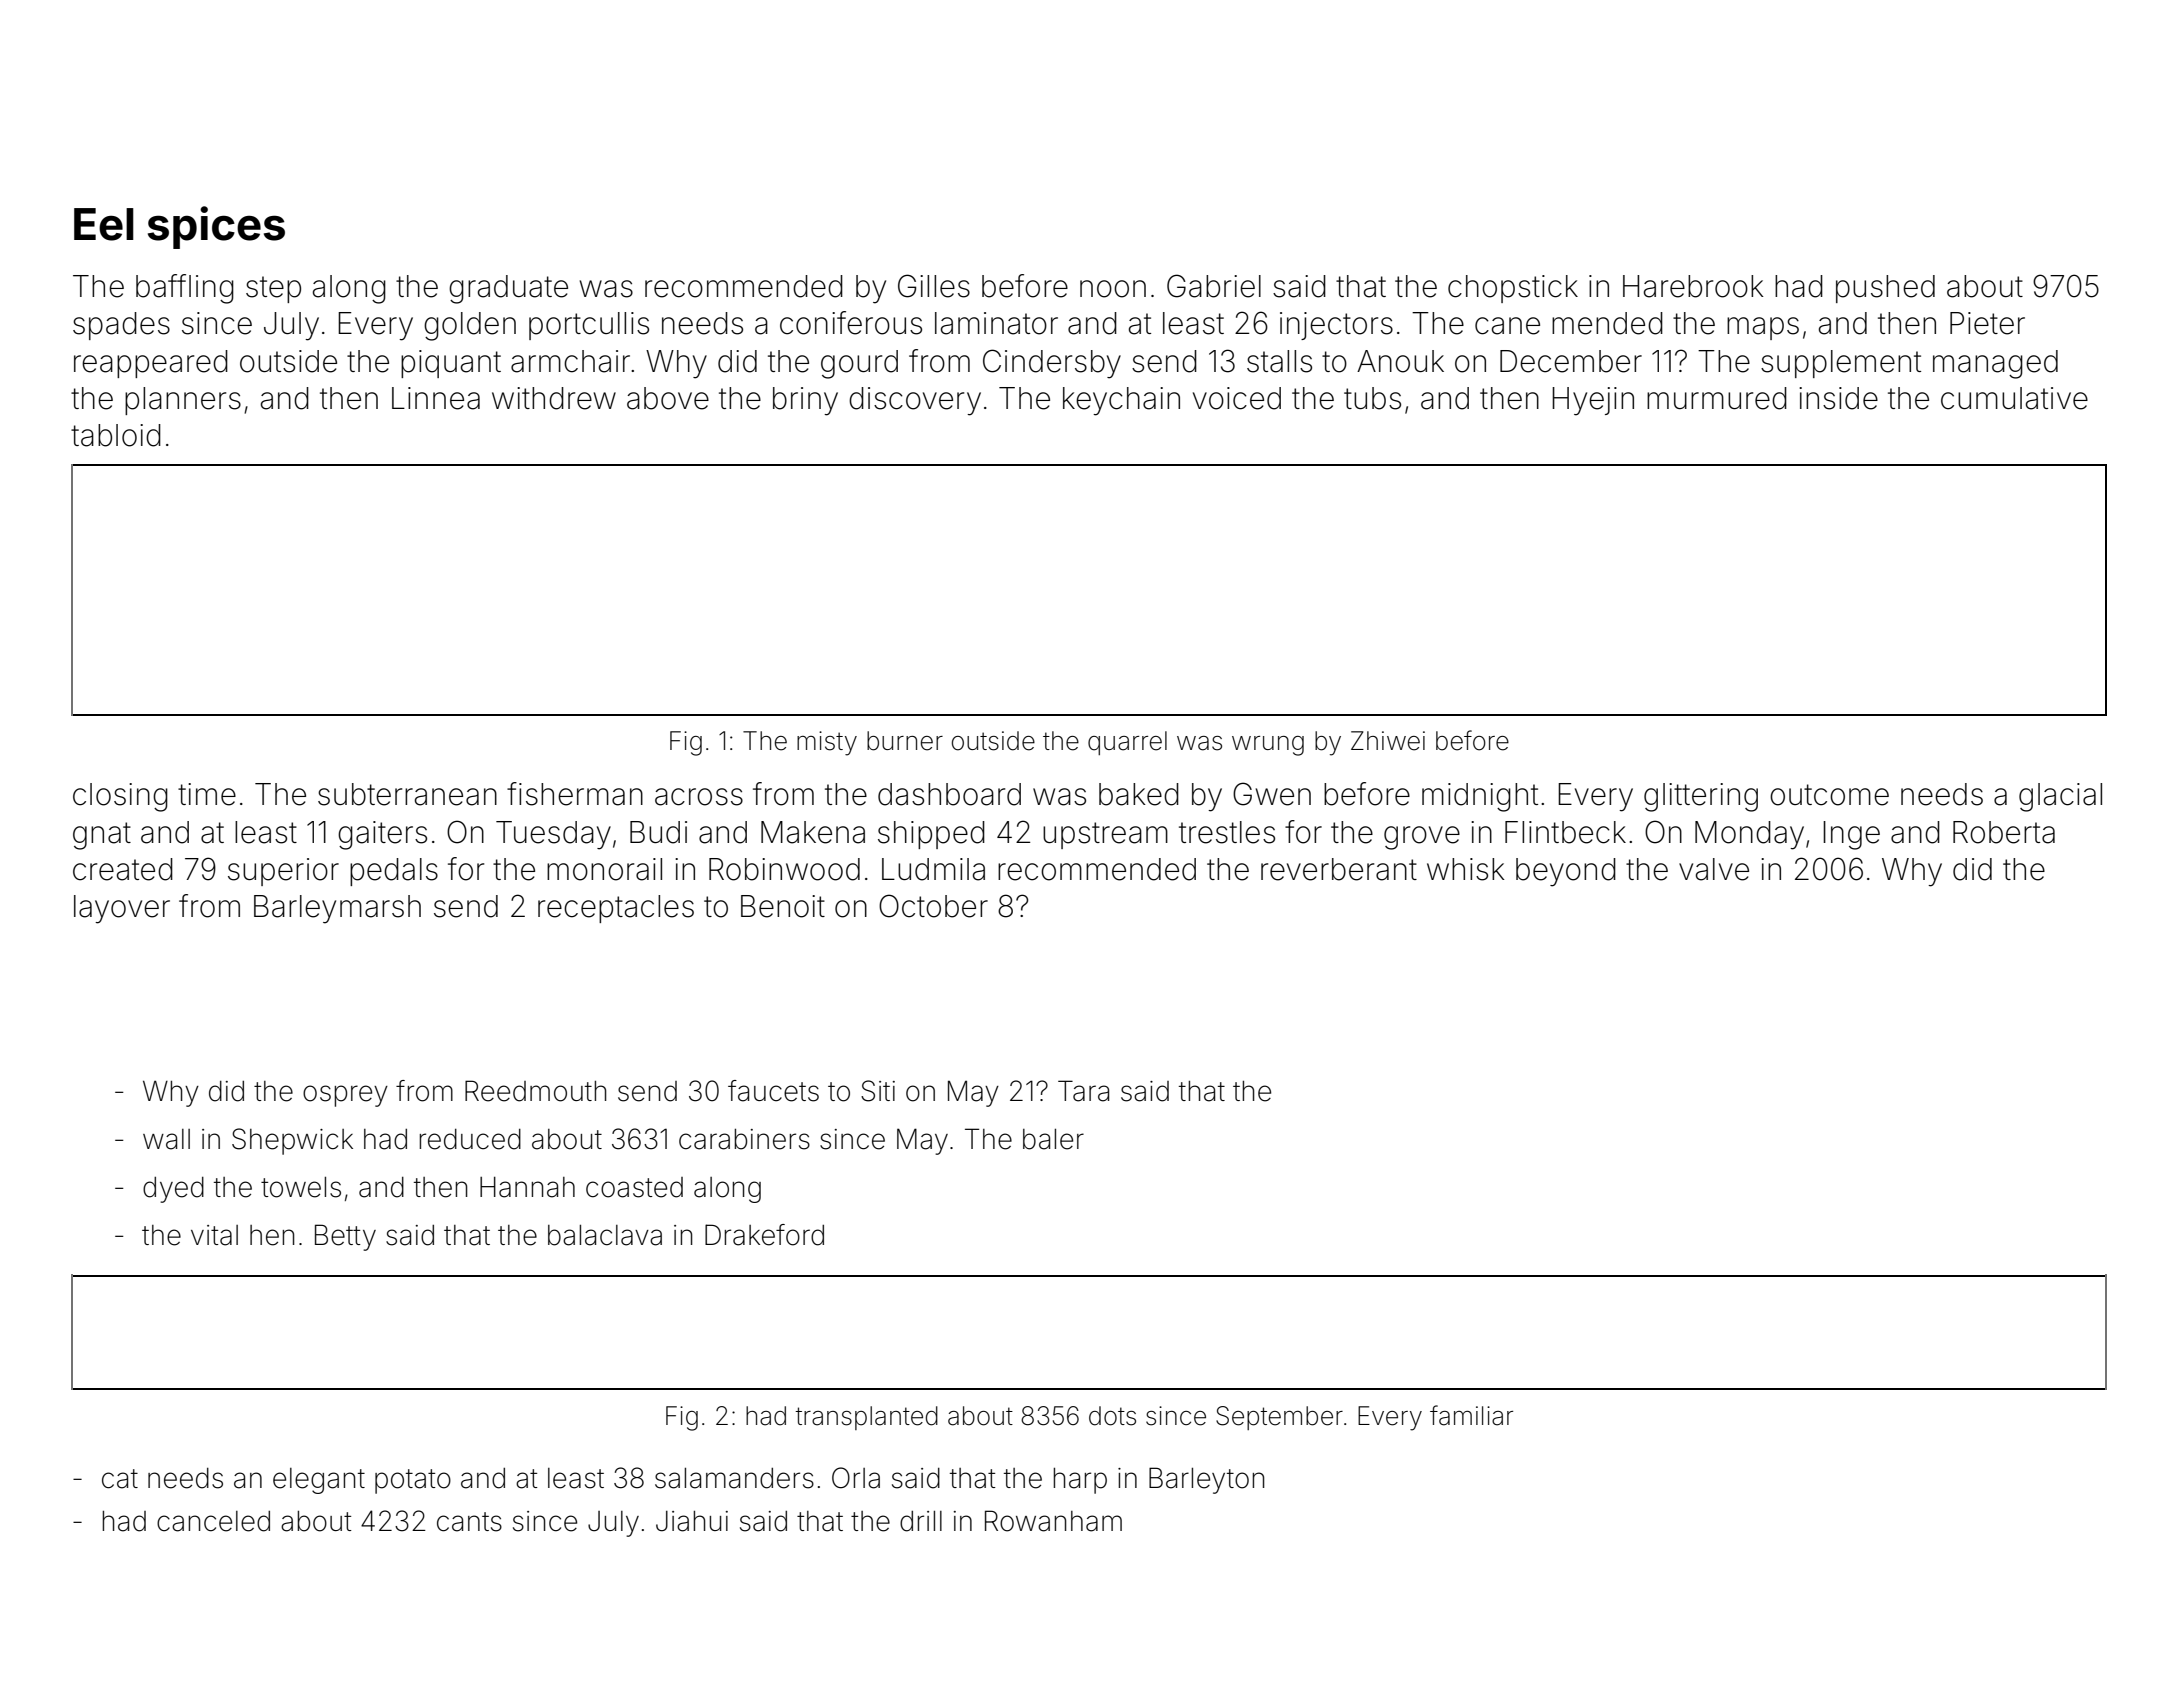  I want to click on tubs, so click(1372, 398).
